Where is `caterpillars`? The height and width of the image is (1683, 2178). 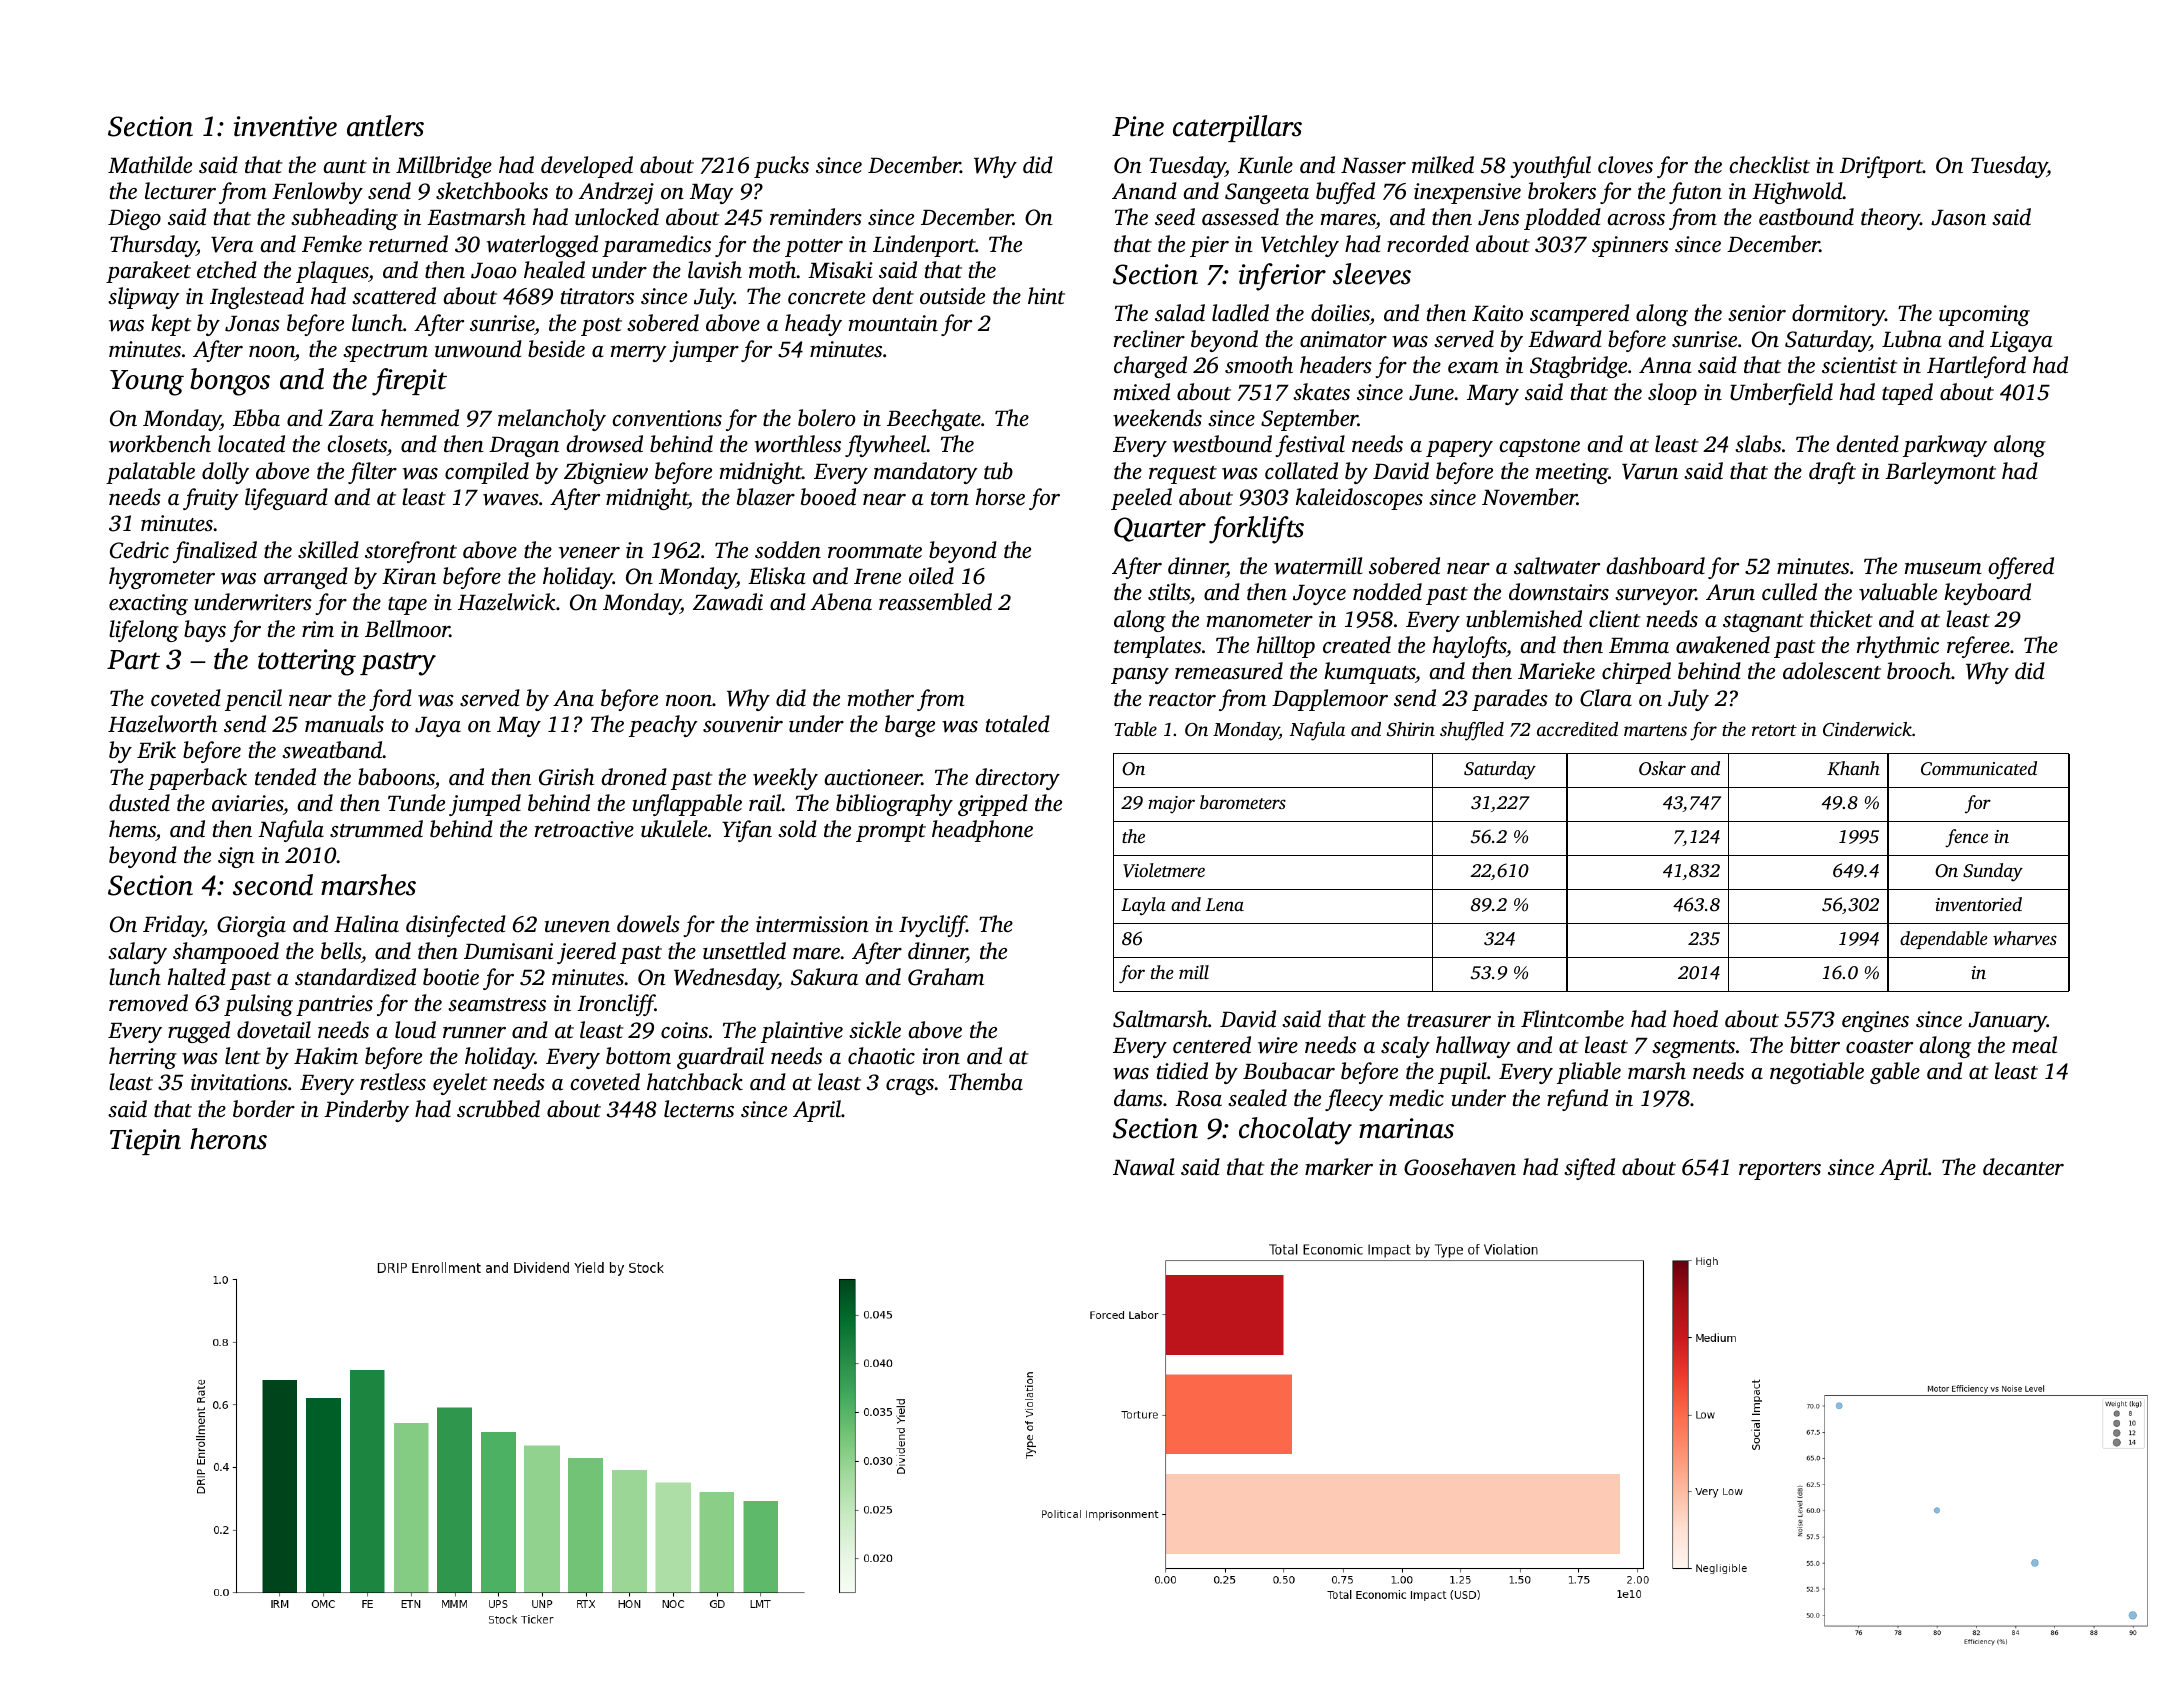 caterpillars is located at coordinates (1237, 128).
